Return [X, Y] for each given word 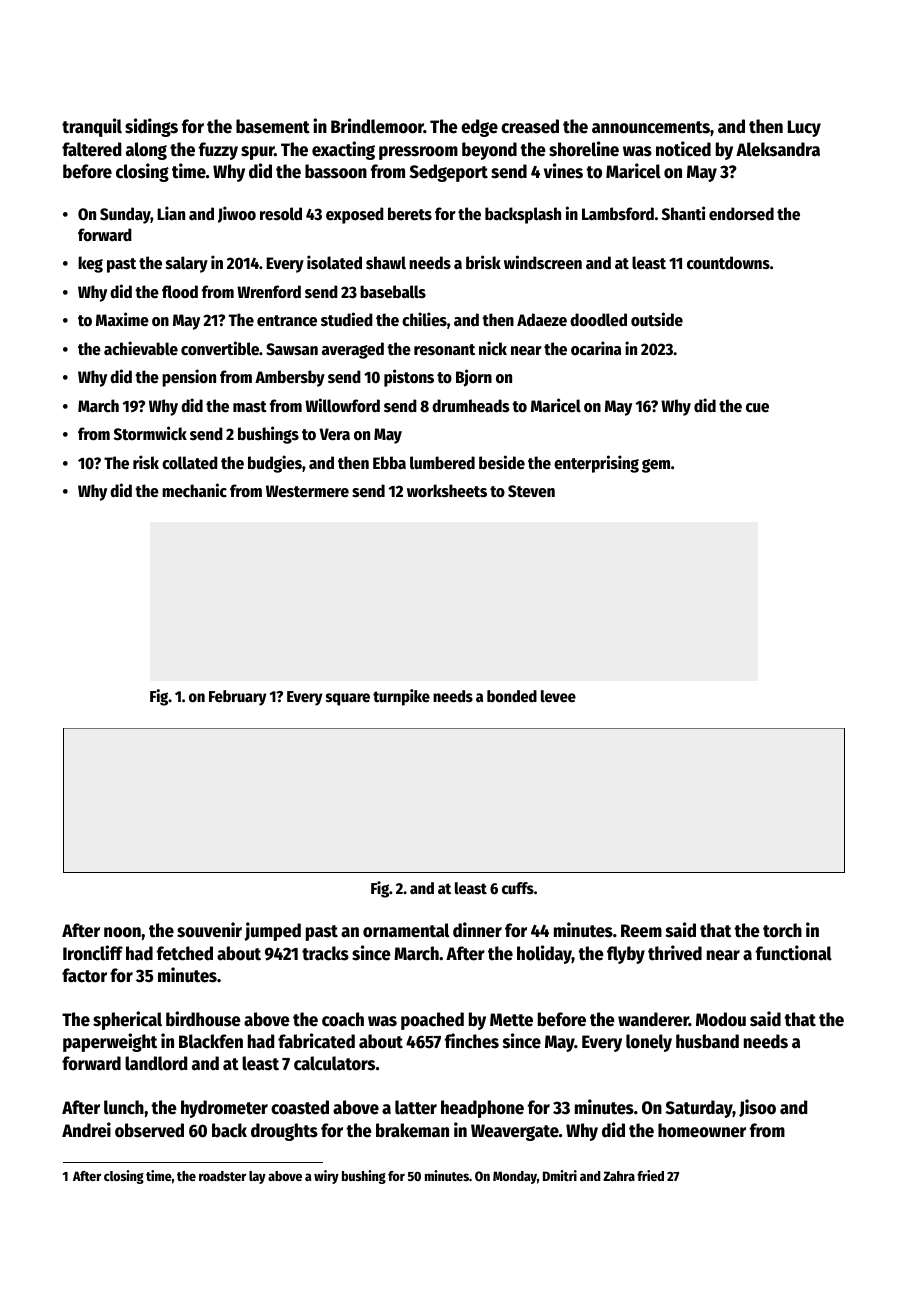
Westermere [307, 491]
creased [530, 126]
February [238, 698]
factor [84, 975]
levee [558, 696]
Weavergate [515, 1132]
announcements [651, 127]
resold [281, 214]
